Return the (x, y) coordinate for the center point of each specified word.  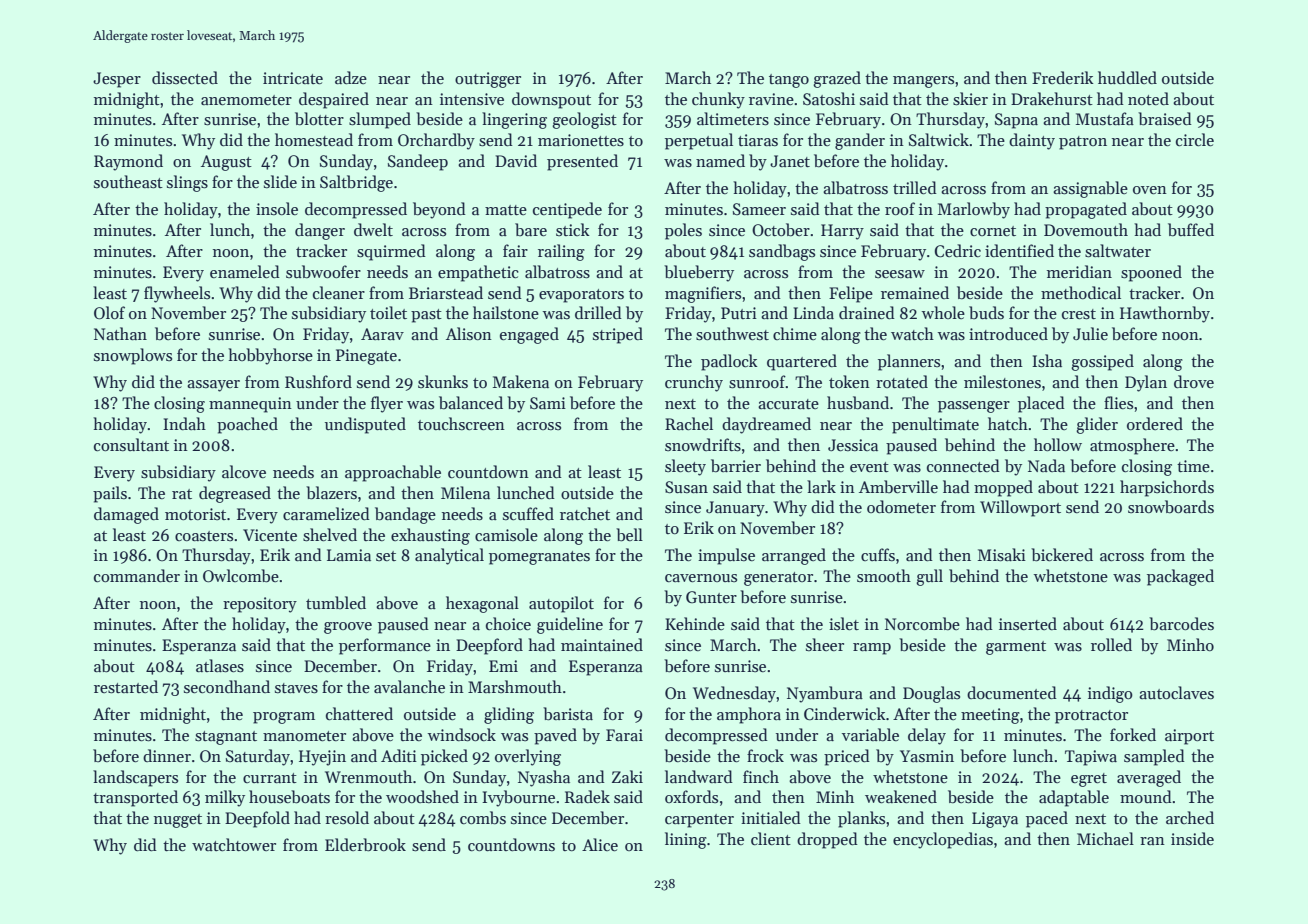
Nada (1046, 465)
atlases (220, 666)
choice (508, 624)
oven (1150, 190)
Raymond (128, 162)
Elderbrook (365, 845)
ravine (771, 99)
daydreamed (766, 425)
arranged (794, 556)
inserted (1028, 623)
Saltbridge (356, 183)
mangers (923, 82)
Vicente (270, 535)
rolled (1111, 644)
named (720, 160)
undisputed (365, 425)
